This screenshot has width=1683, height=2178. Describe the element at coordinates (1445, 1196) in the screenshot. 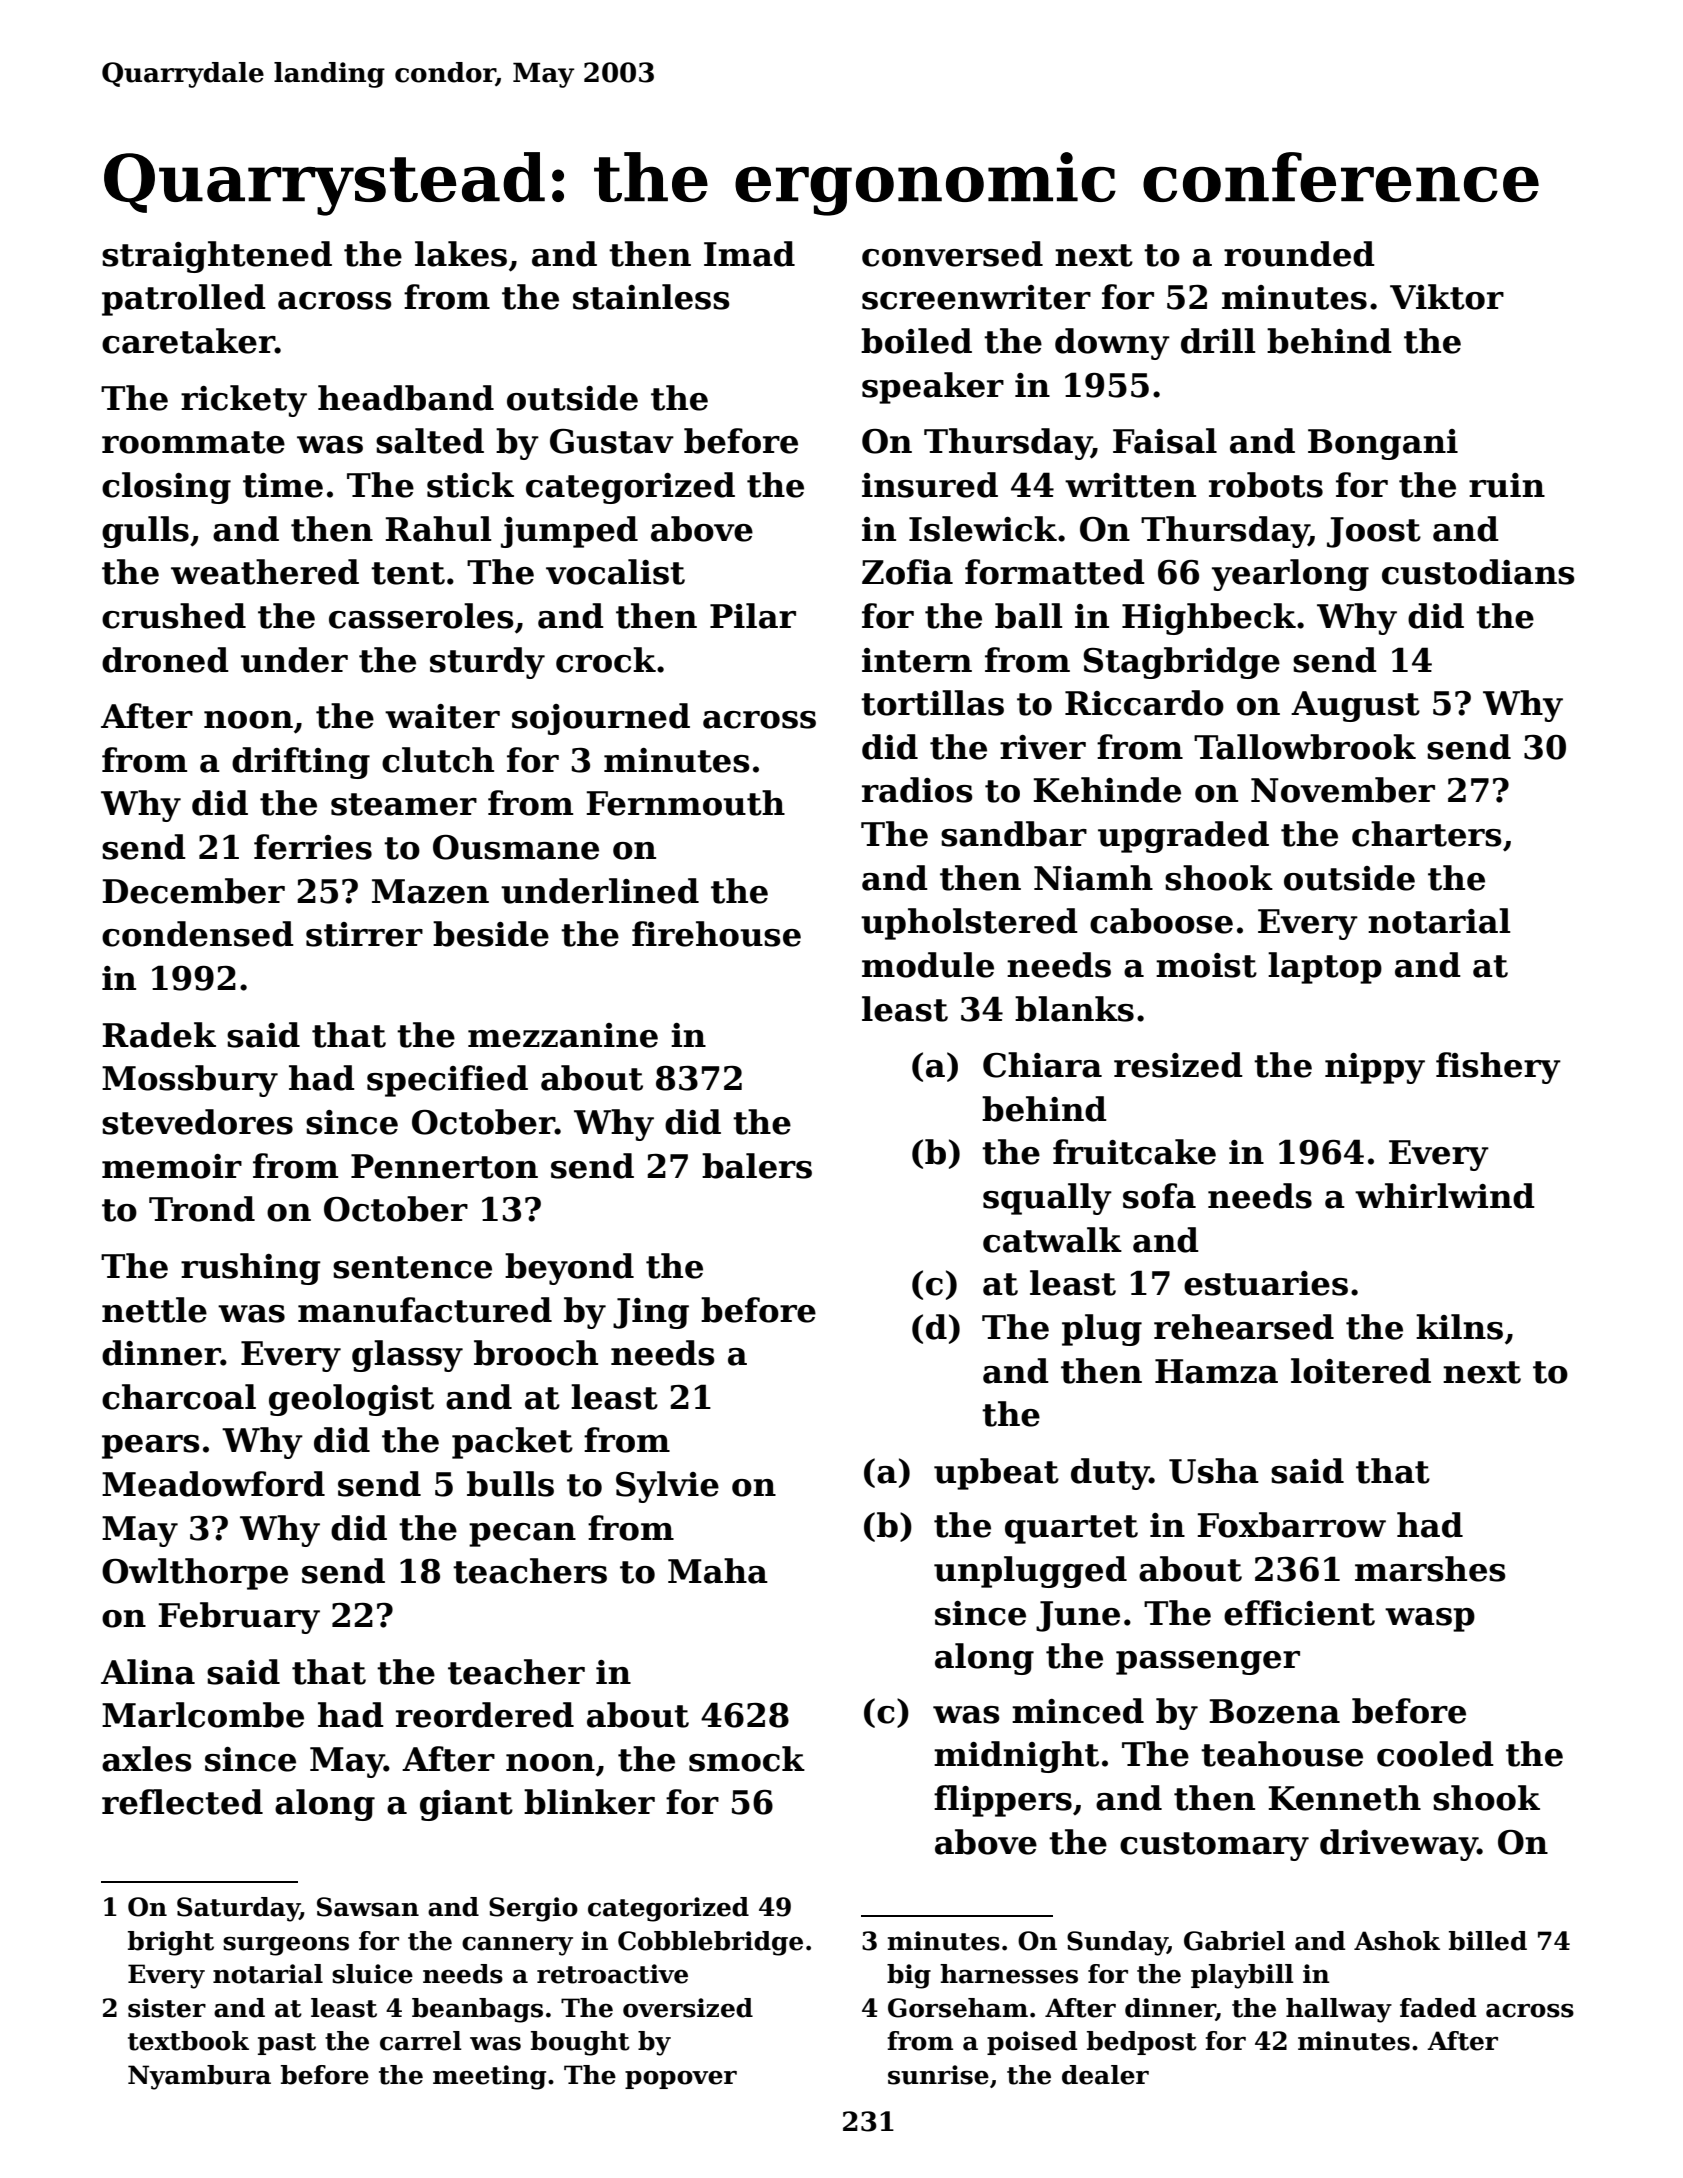

I see `whirlwind` at that location.
